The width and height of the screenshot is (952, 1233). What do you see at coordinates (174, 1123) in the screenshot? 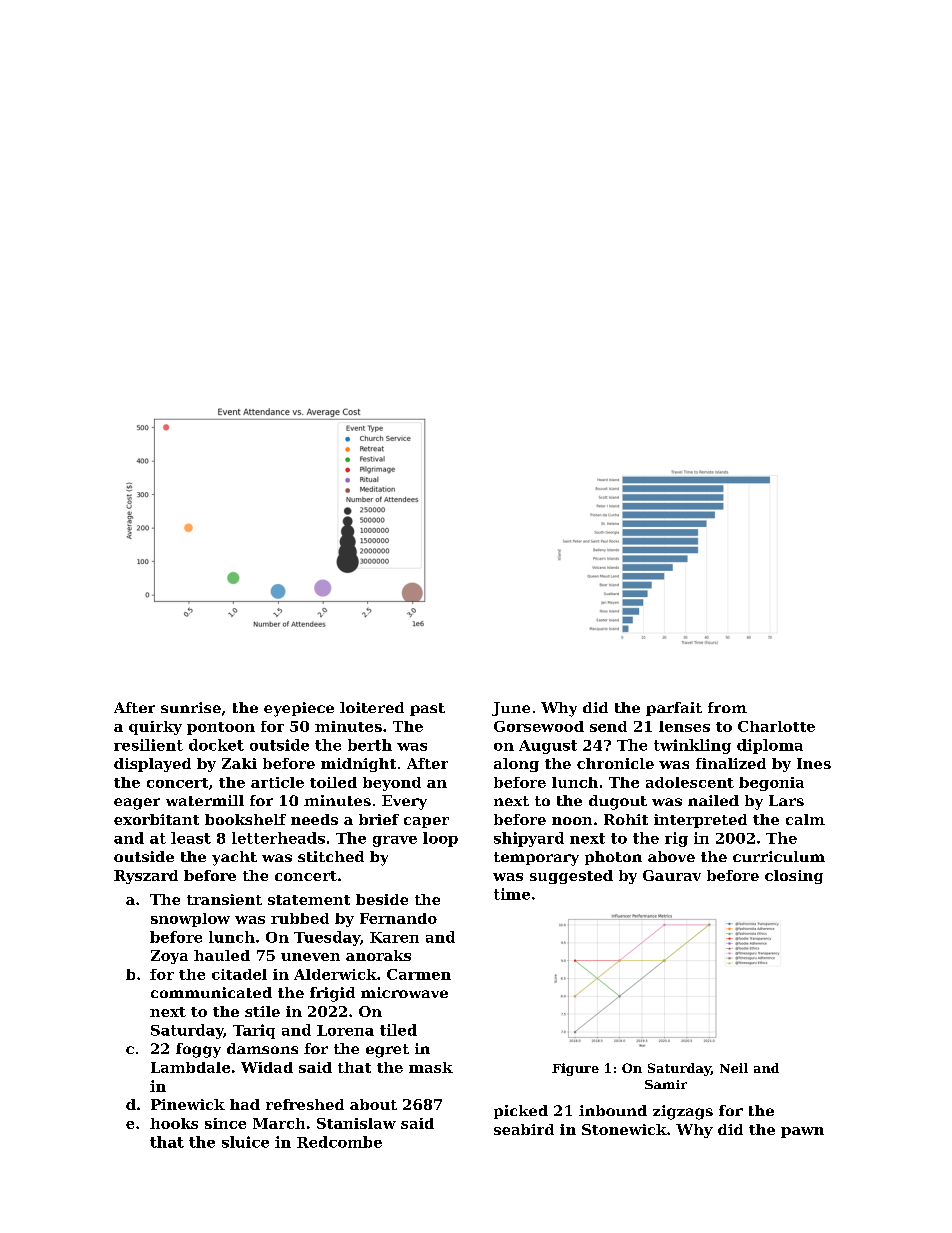
I see `hooks` at bounding box center [174, 1123].
